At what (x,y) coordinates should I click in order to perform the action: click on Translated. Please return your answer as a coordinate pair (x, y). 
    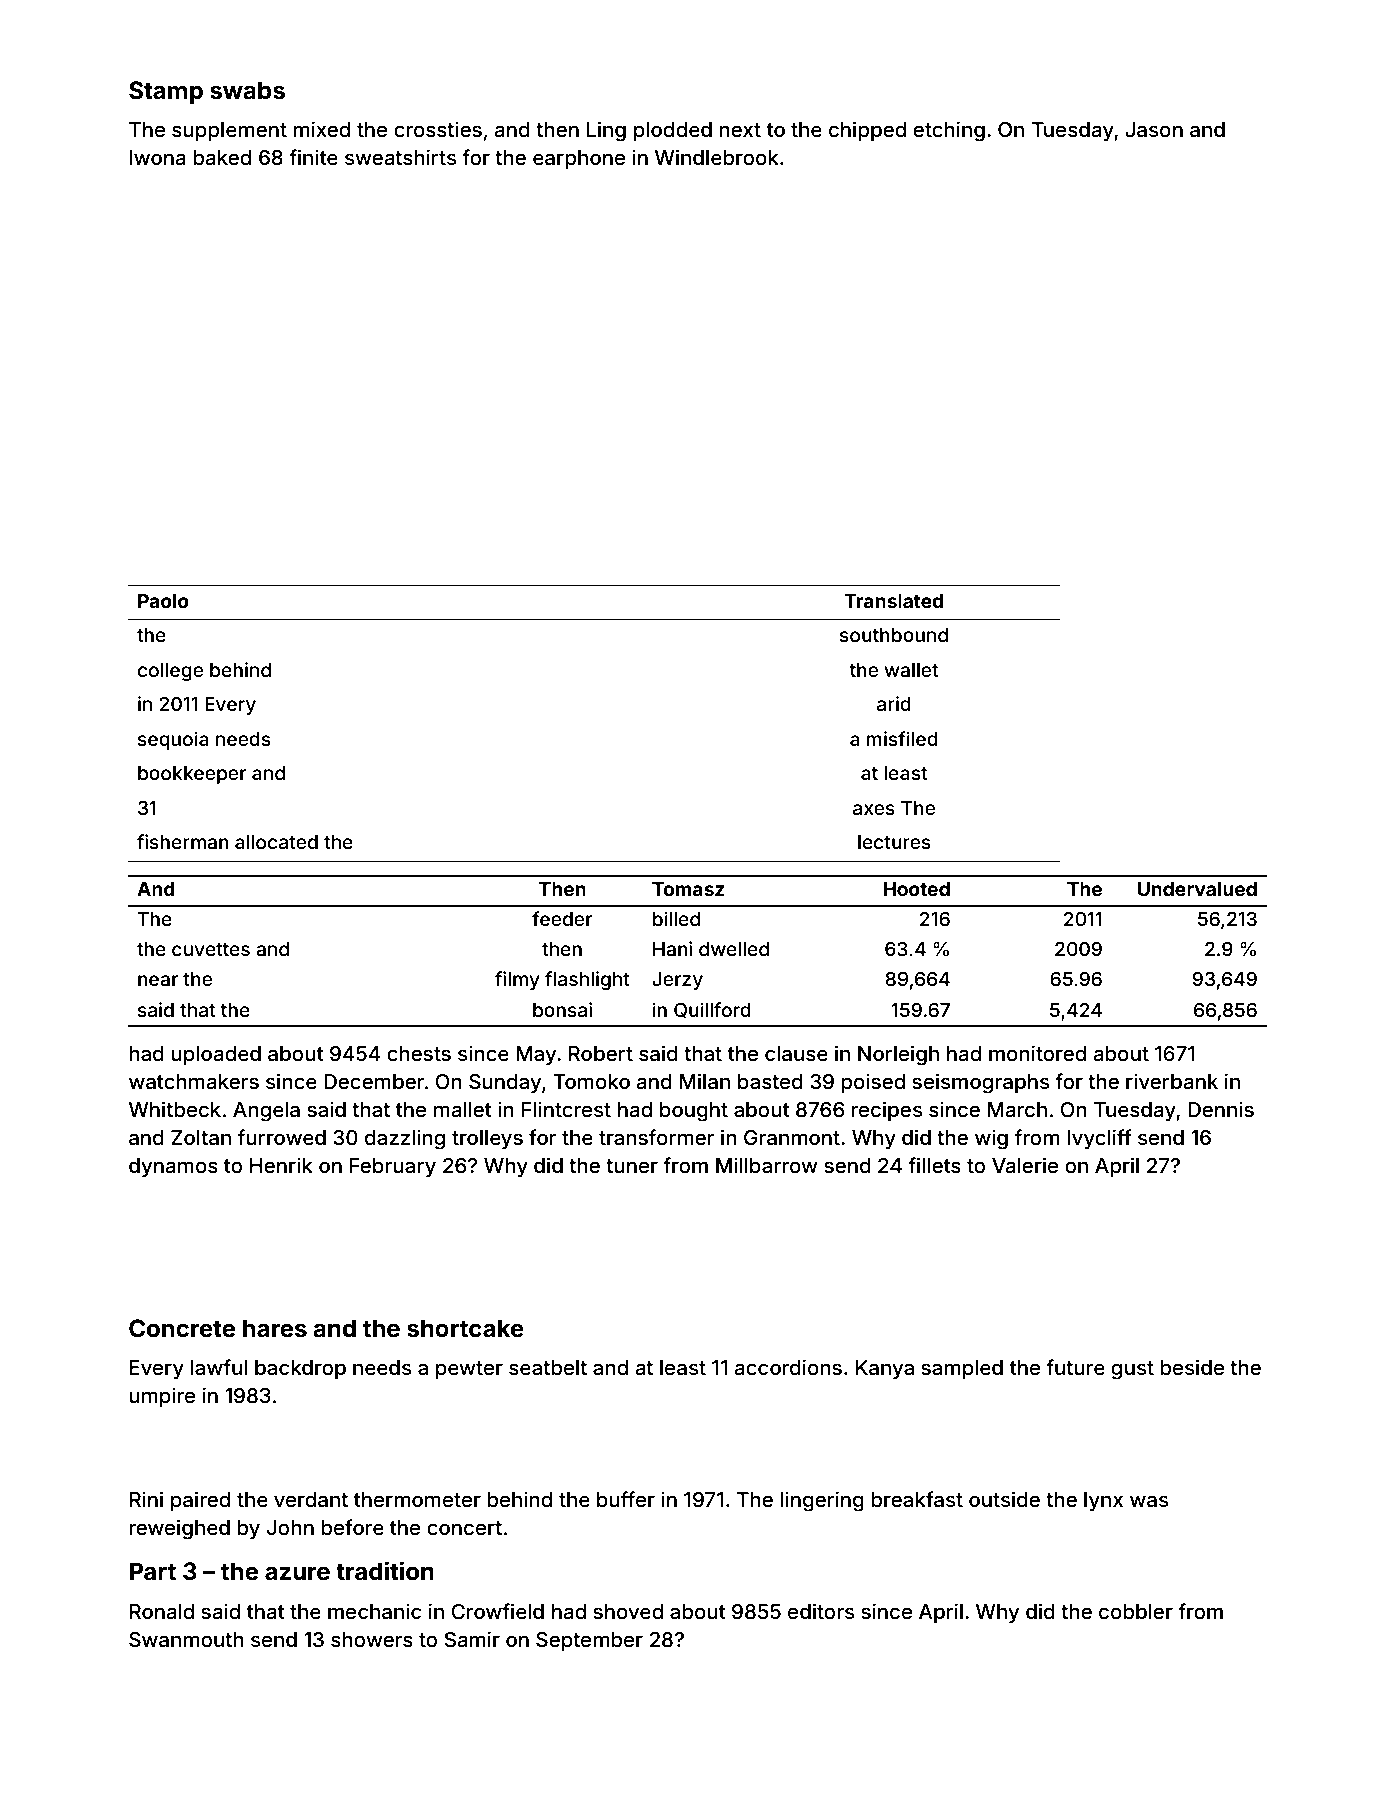
    Looking at the image, I should click on (893, 601).
